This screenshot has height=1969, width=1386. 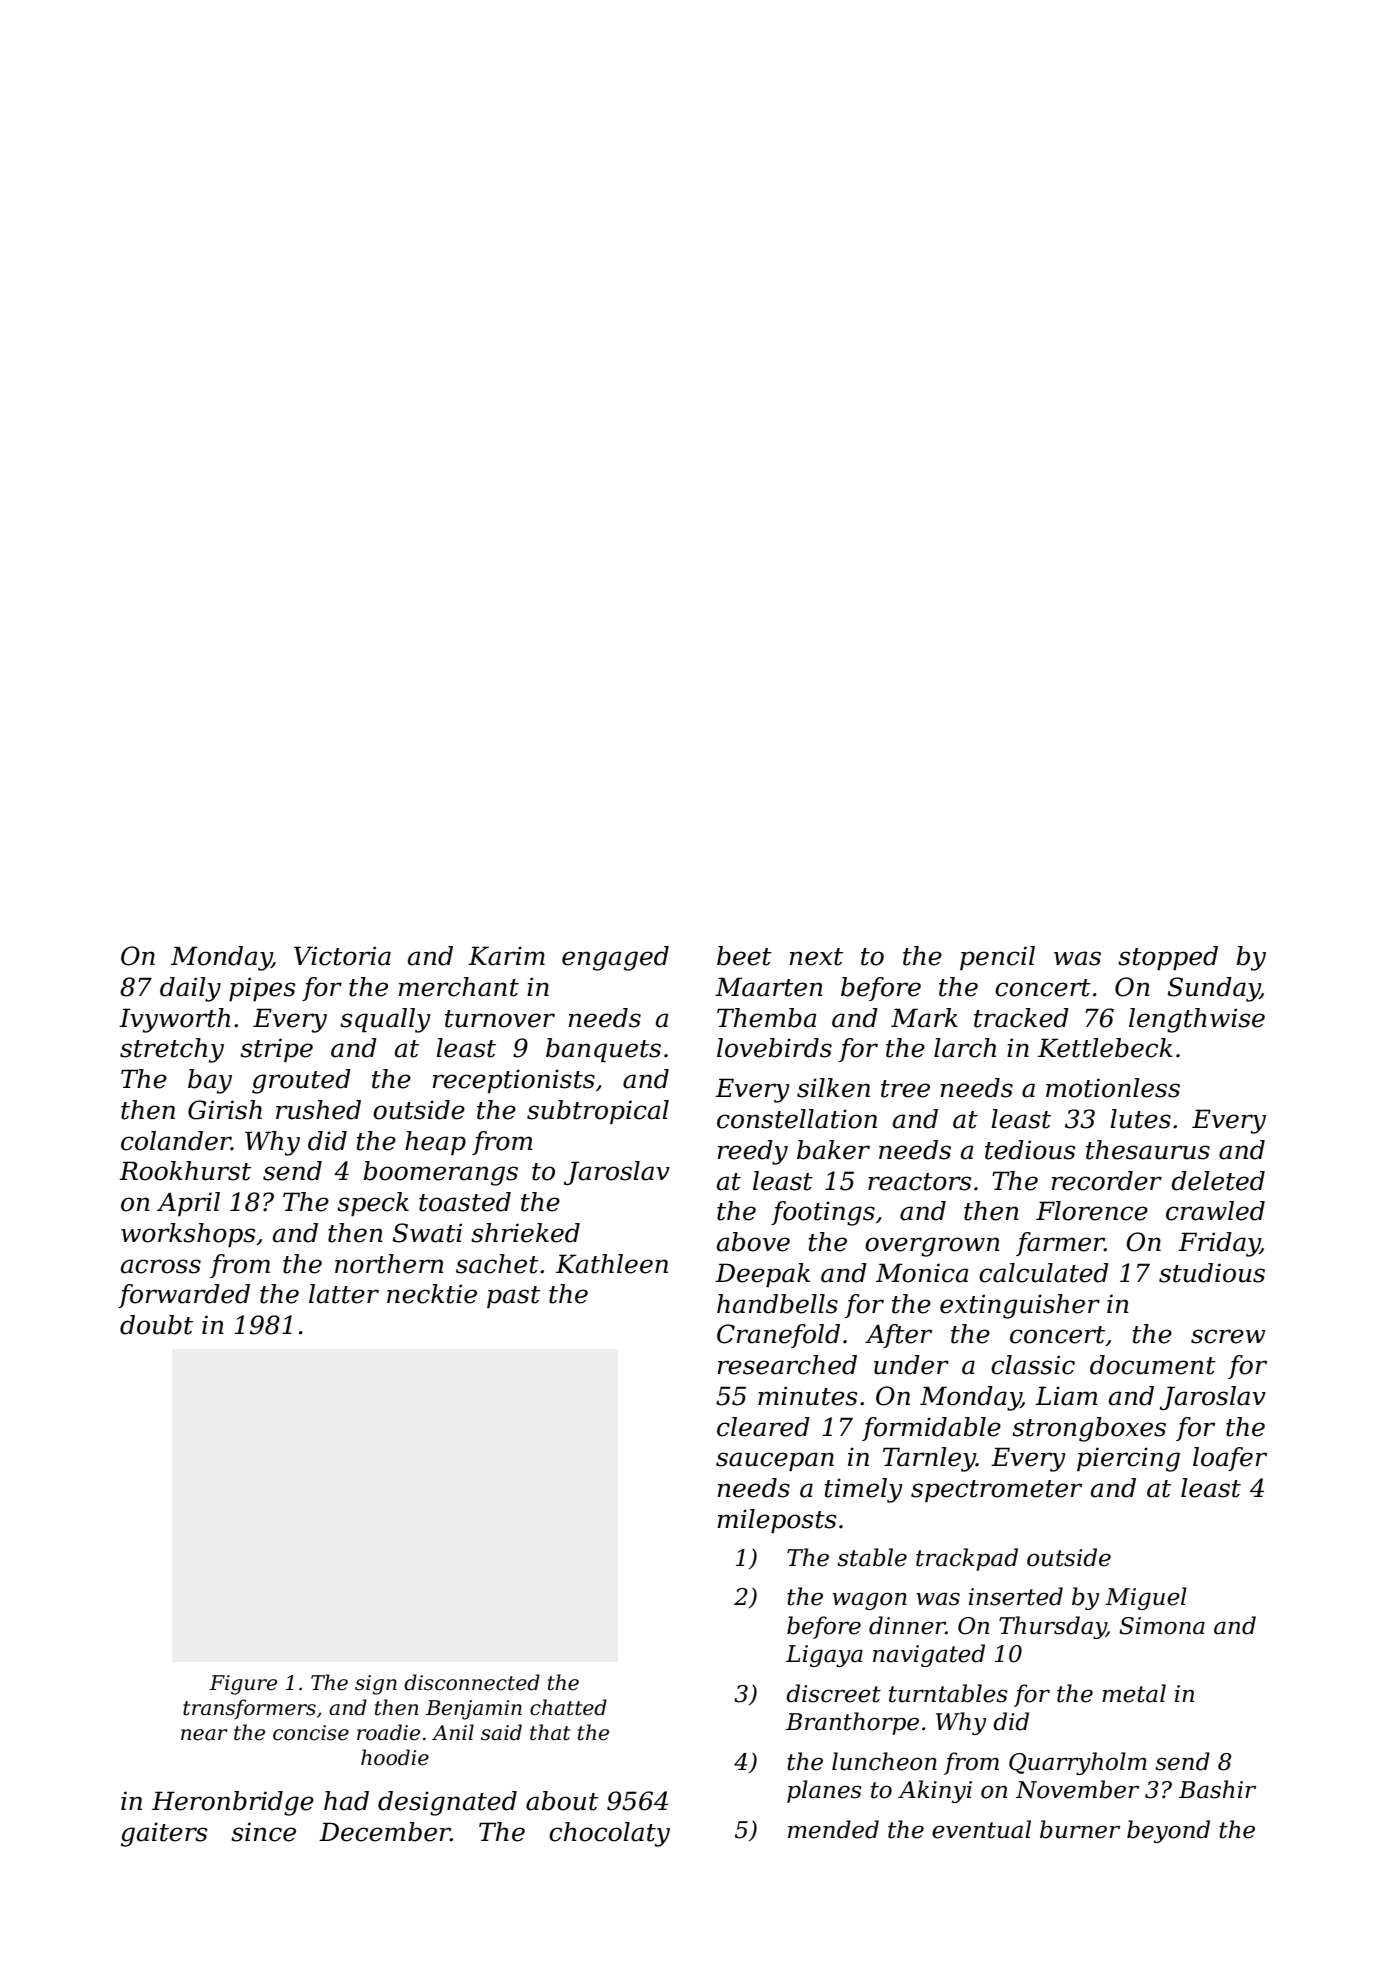 What do you see at coordinates (766, 1018) in the screenshot?
I see `Themba` at bounding box center [766, 1018].
